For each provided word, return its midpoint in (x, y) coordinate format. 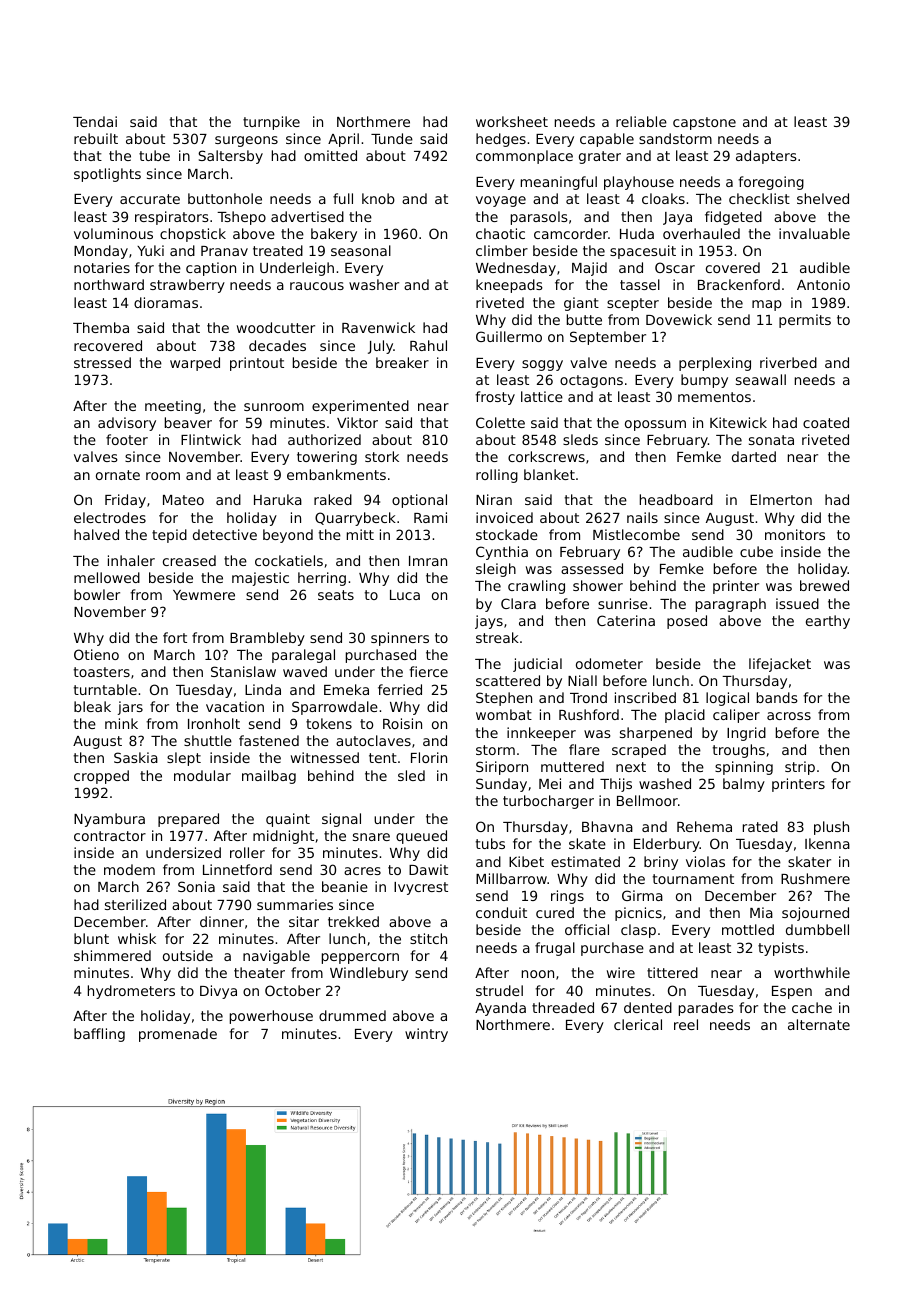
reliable (641, 121)
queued (421, 837)
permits (805, 321)
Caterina (626, 620)
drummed (352, 1015)
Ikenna (827, 843)
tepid (169, 536)
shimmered (112, 955)
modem (129, 869)
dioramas (166, 302)
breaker (402, 362)
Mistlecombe (636, 534)
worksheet (512, 121)
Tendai (95, 121)
